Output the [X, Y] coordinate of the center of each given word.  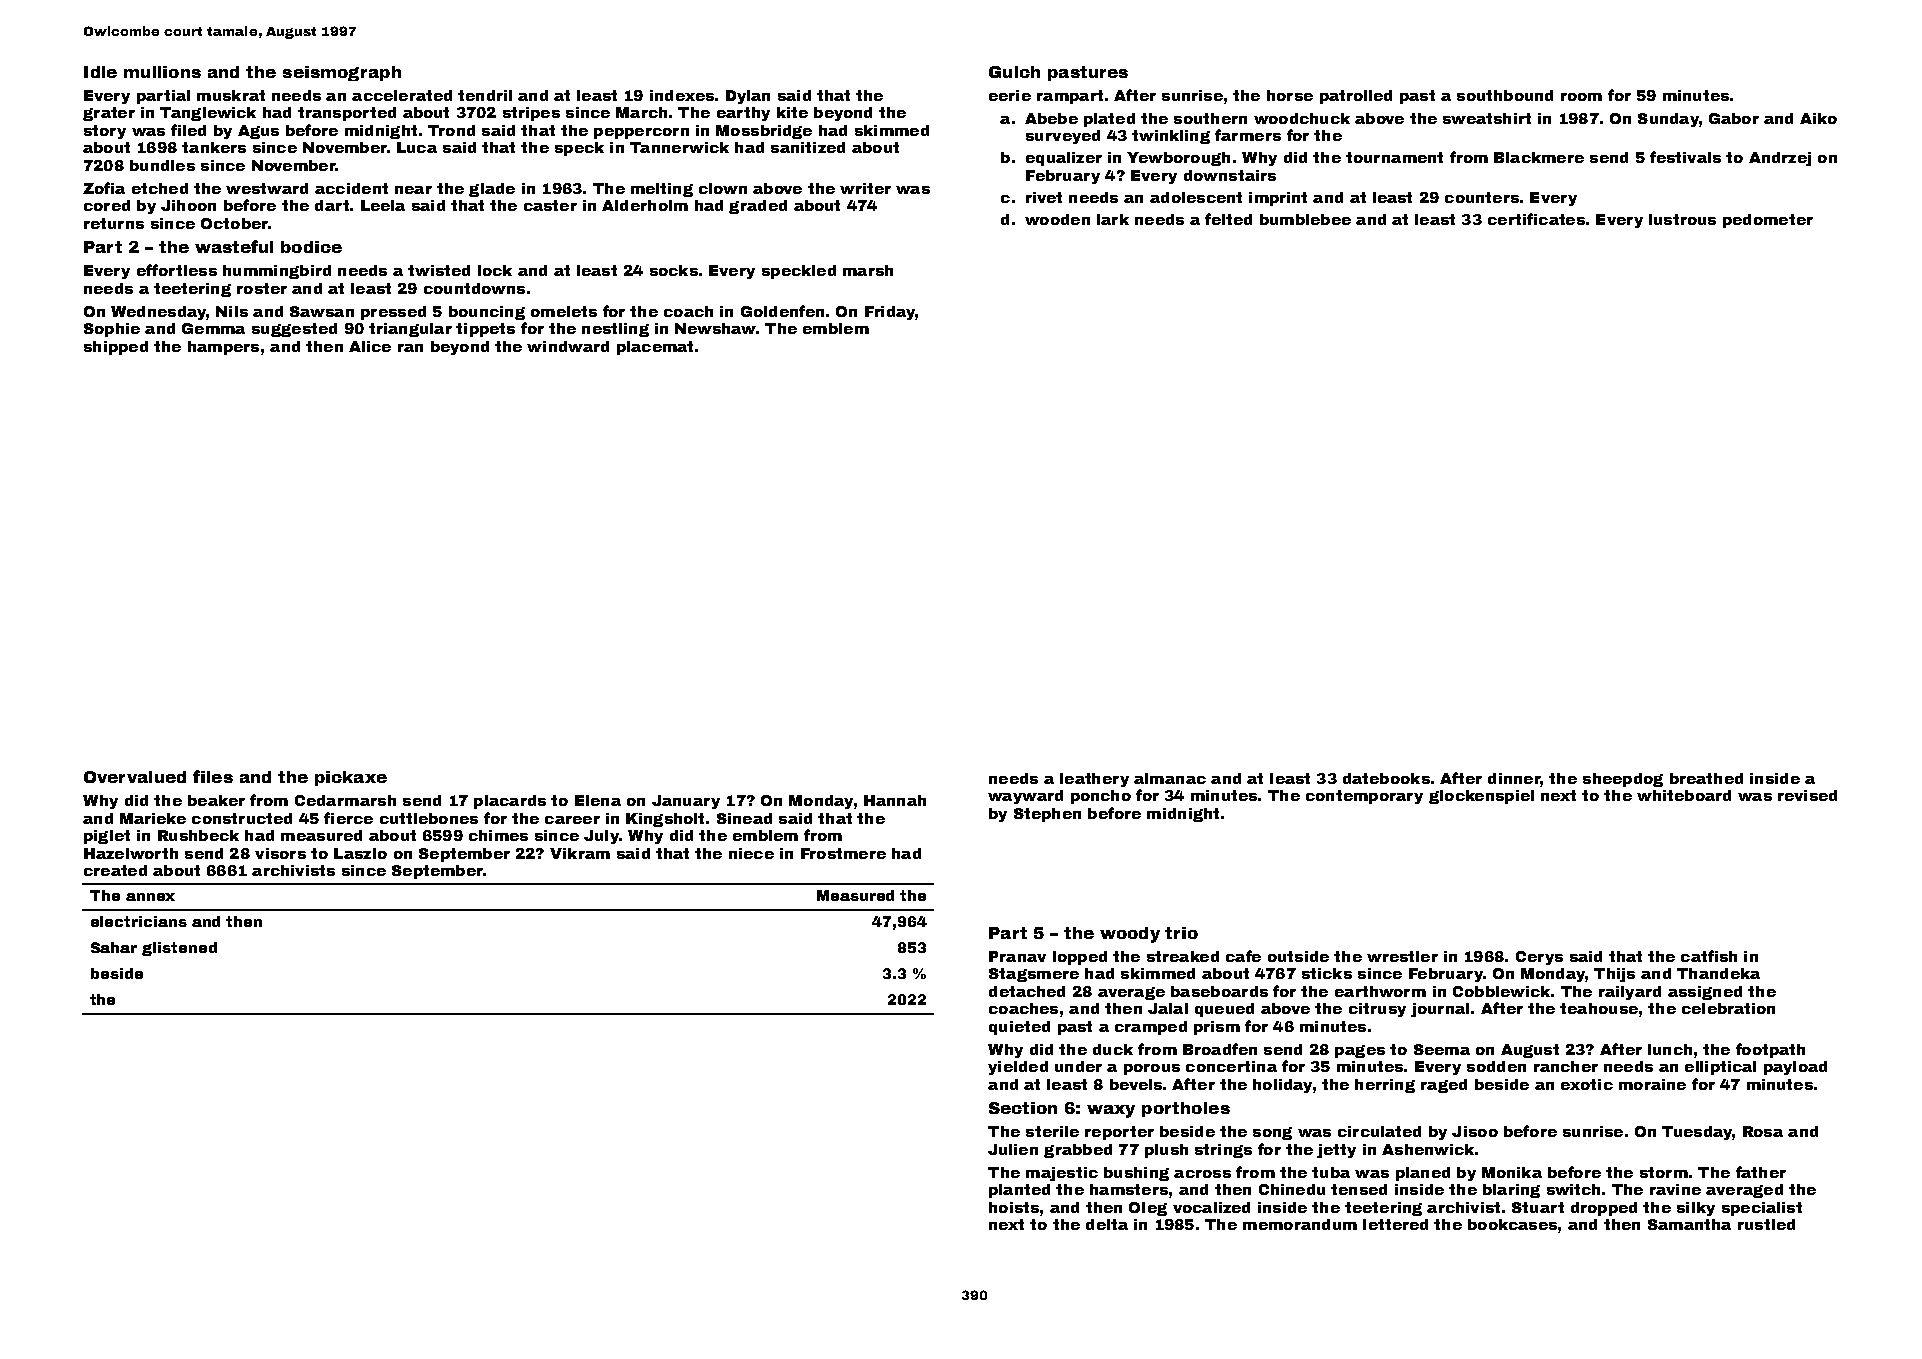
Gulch [1014, 72]
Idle [100, 72]
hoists [1014, 1207]
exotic [1587, 1084]
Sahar [114, 947]
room [1581, 97]
